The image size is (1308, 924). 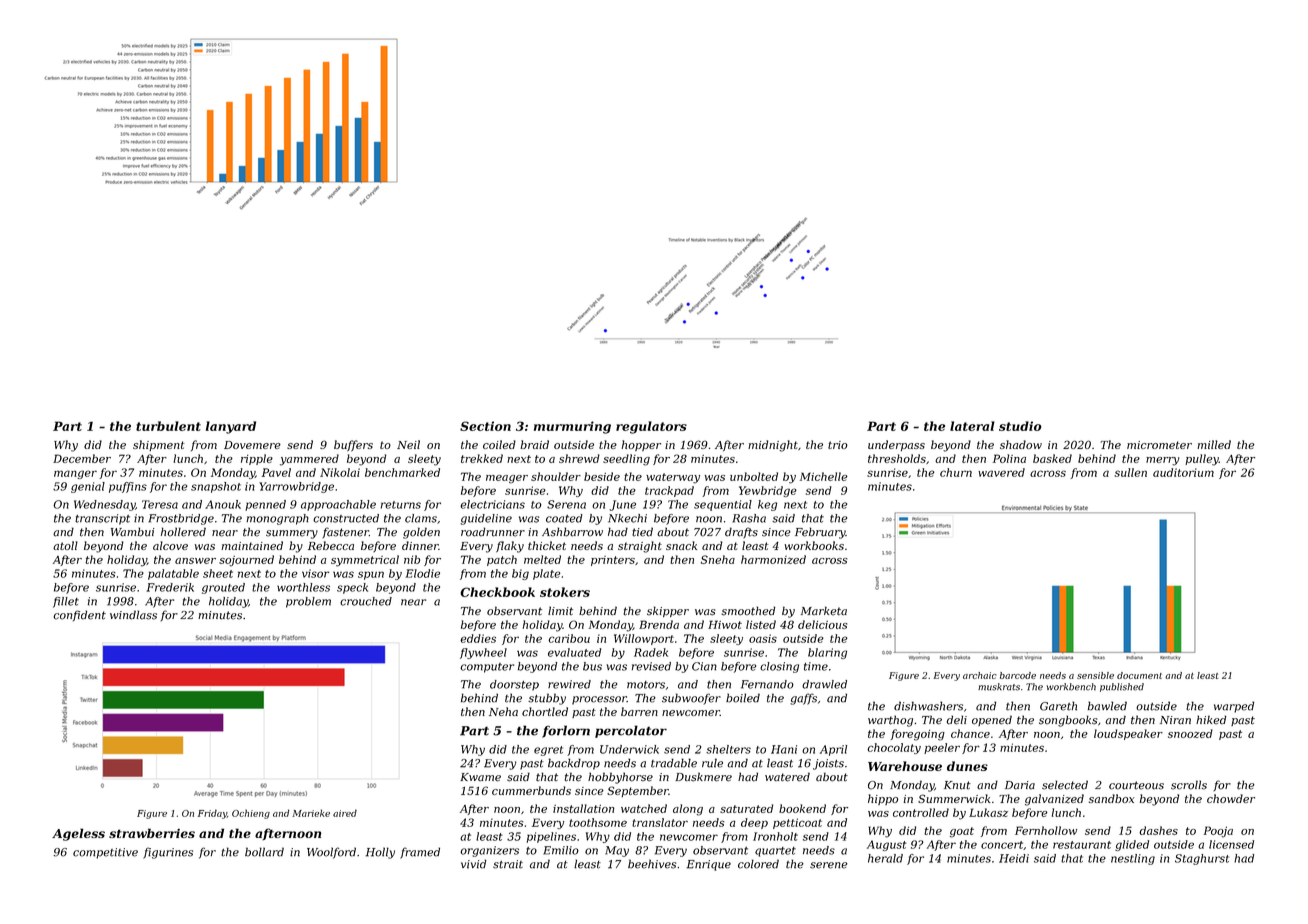 I want to click on rewired, so click(x=569, y=684).
